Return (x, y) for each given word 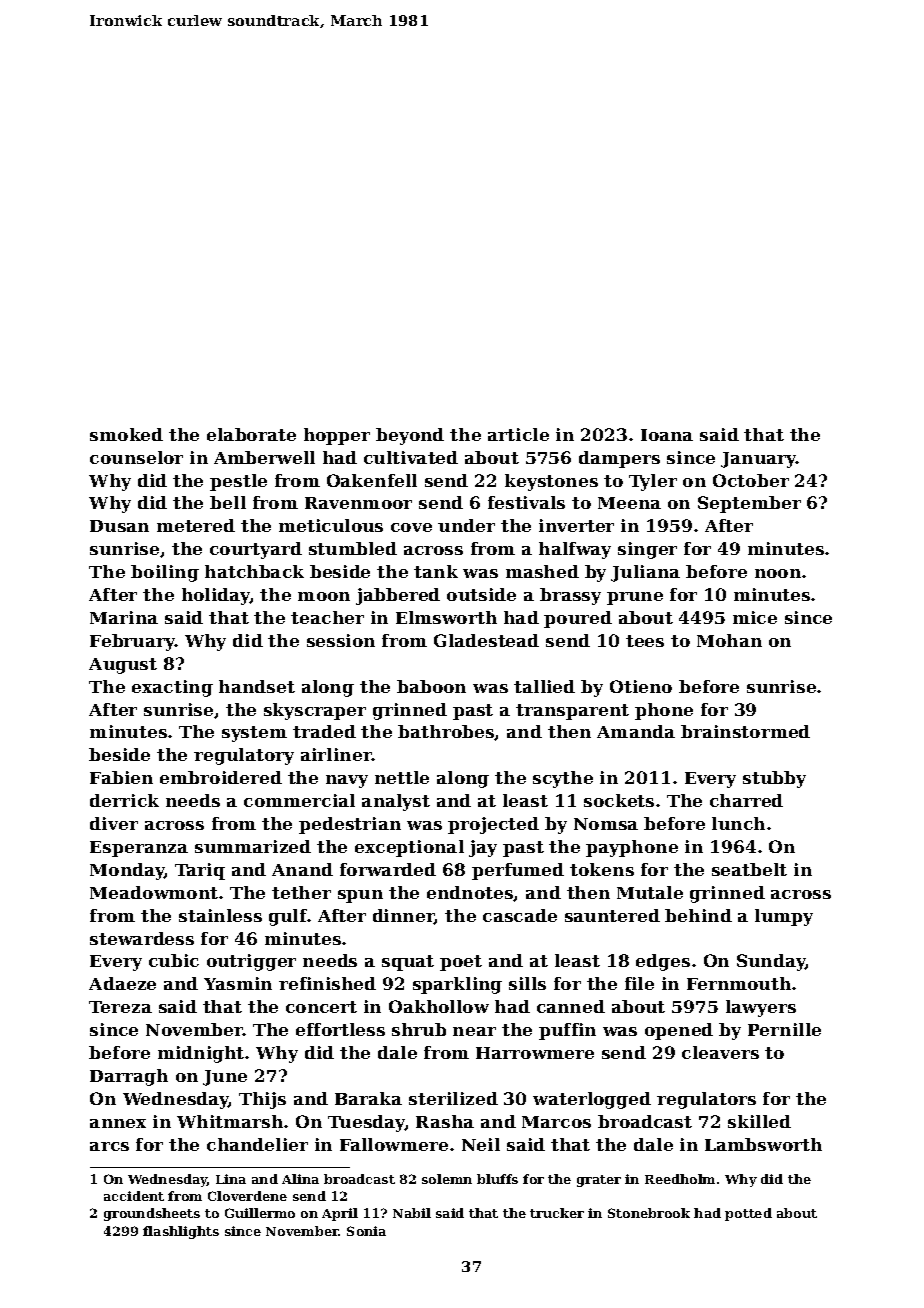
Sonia (366, 1231)
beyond (410, 436)
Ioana (667, 435)
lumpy (784, 917)
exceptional (409, 848)
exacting (172, 688)
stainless (220, 915)
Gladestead (486, 640)
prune (635, 598)
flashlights (181, 1232)
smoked (126, 434)
